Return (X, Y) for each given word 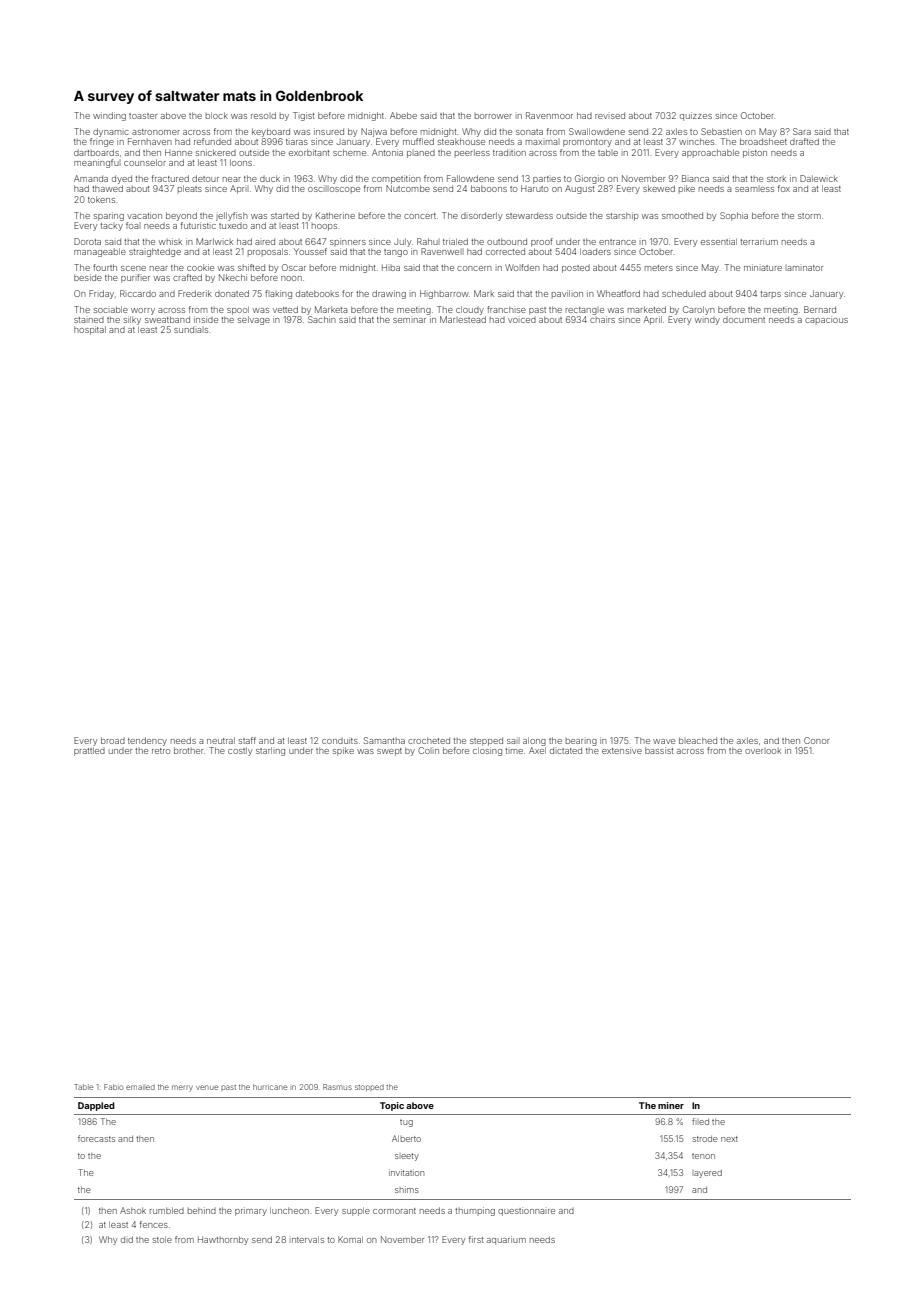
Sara (802, 131)
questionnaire (526, 1211)
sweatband (167, 319)
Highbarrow (444, 294)
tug (406, 1123)
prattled (89, 751)
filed (700, 1121)
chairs (602, 319)
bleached (698, 740)
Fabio (113, 1087)
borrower (493, 116)
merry (182, 1088)
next (729, 1139)
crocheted (429, 740)
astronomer (156, 132)
